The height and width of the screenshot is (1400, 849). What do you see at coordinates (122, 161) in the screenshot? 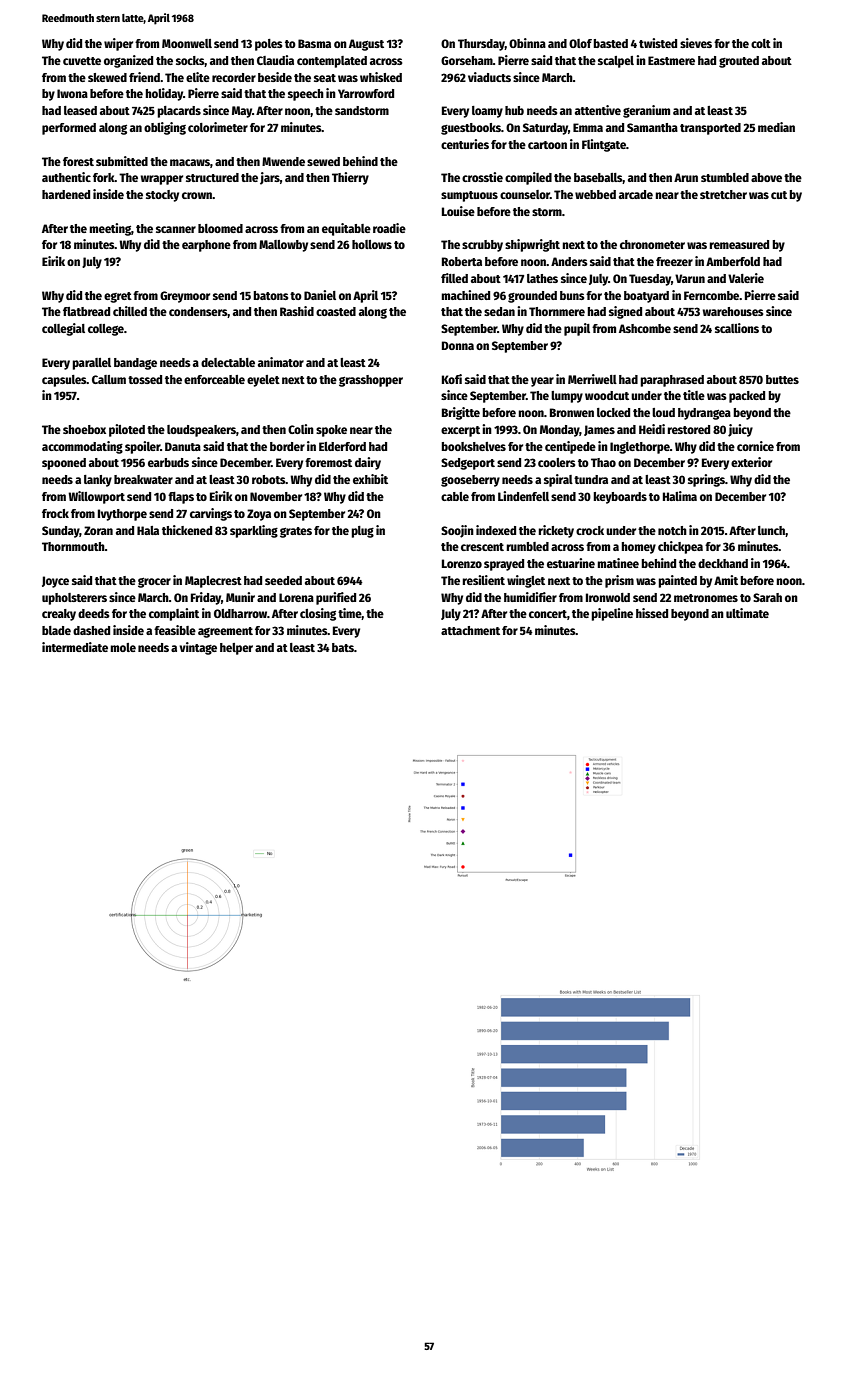
I see `submitted` at bounding box center [122, 161].
